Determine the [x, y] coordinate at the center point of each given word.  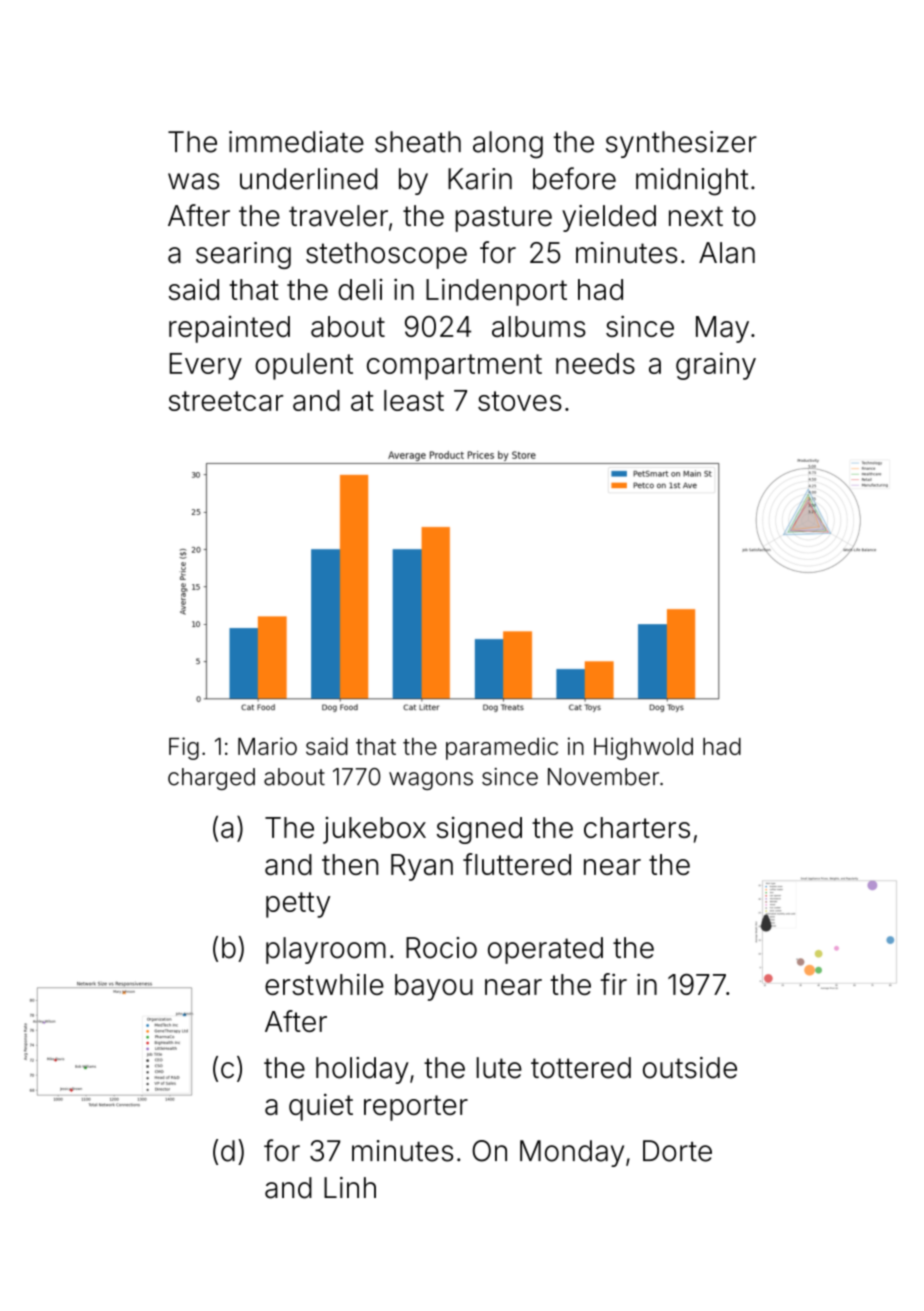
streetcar [226, 401]
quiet [321, 1107]
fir [614, 984]
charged [211, 779]
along [508, 145]
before [574, 178]
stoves [520, 401]
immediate [296, 142]
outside [690, 1068]
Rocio [441, 948]
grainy [716, 366]
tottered [581, 1068]
